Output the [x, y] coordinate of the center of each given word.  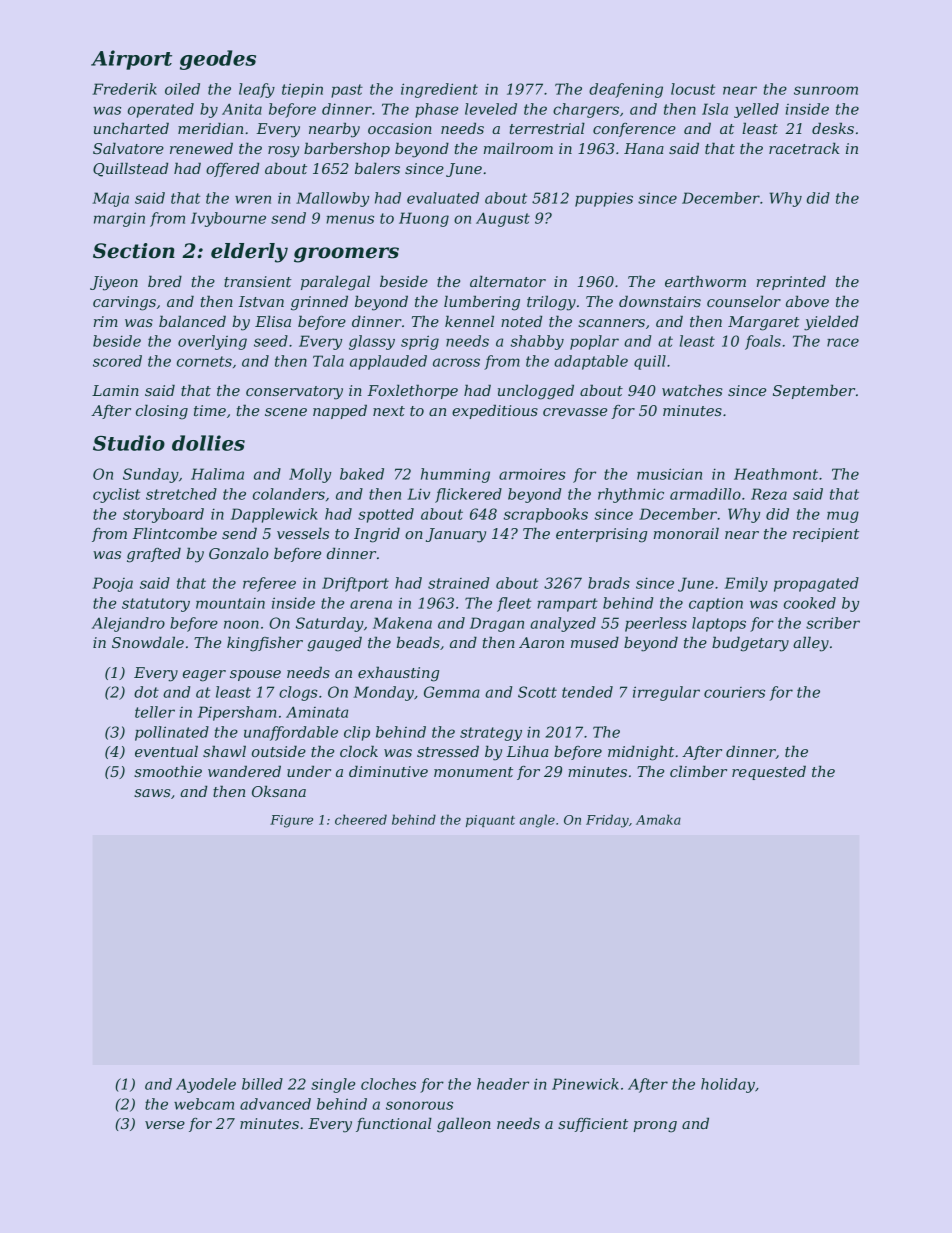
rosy [283, 152]
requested [769, 772]
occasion [400, 128]
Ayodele [206, 1085]
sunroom [826, 90]
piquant [490, 821]
